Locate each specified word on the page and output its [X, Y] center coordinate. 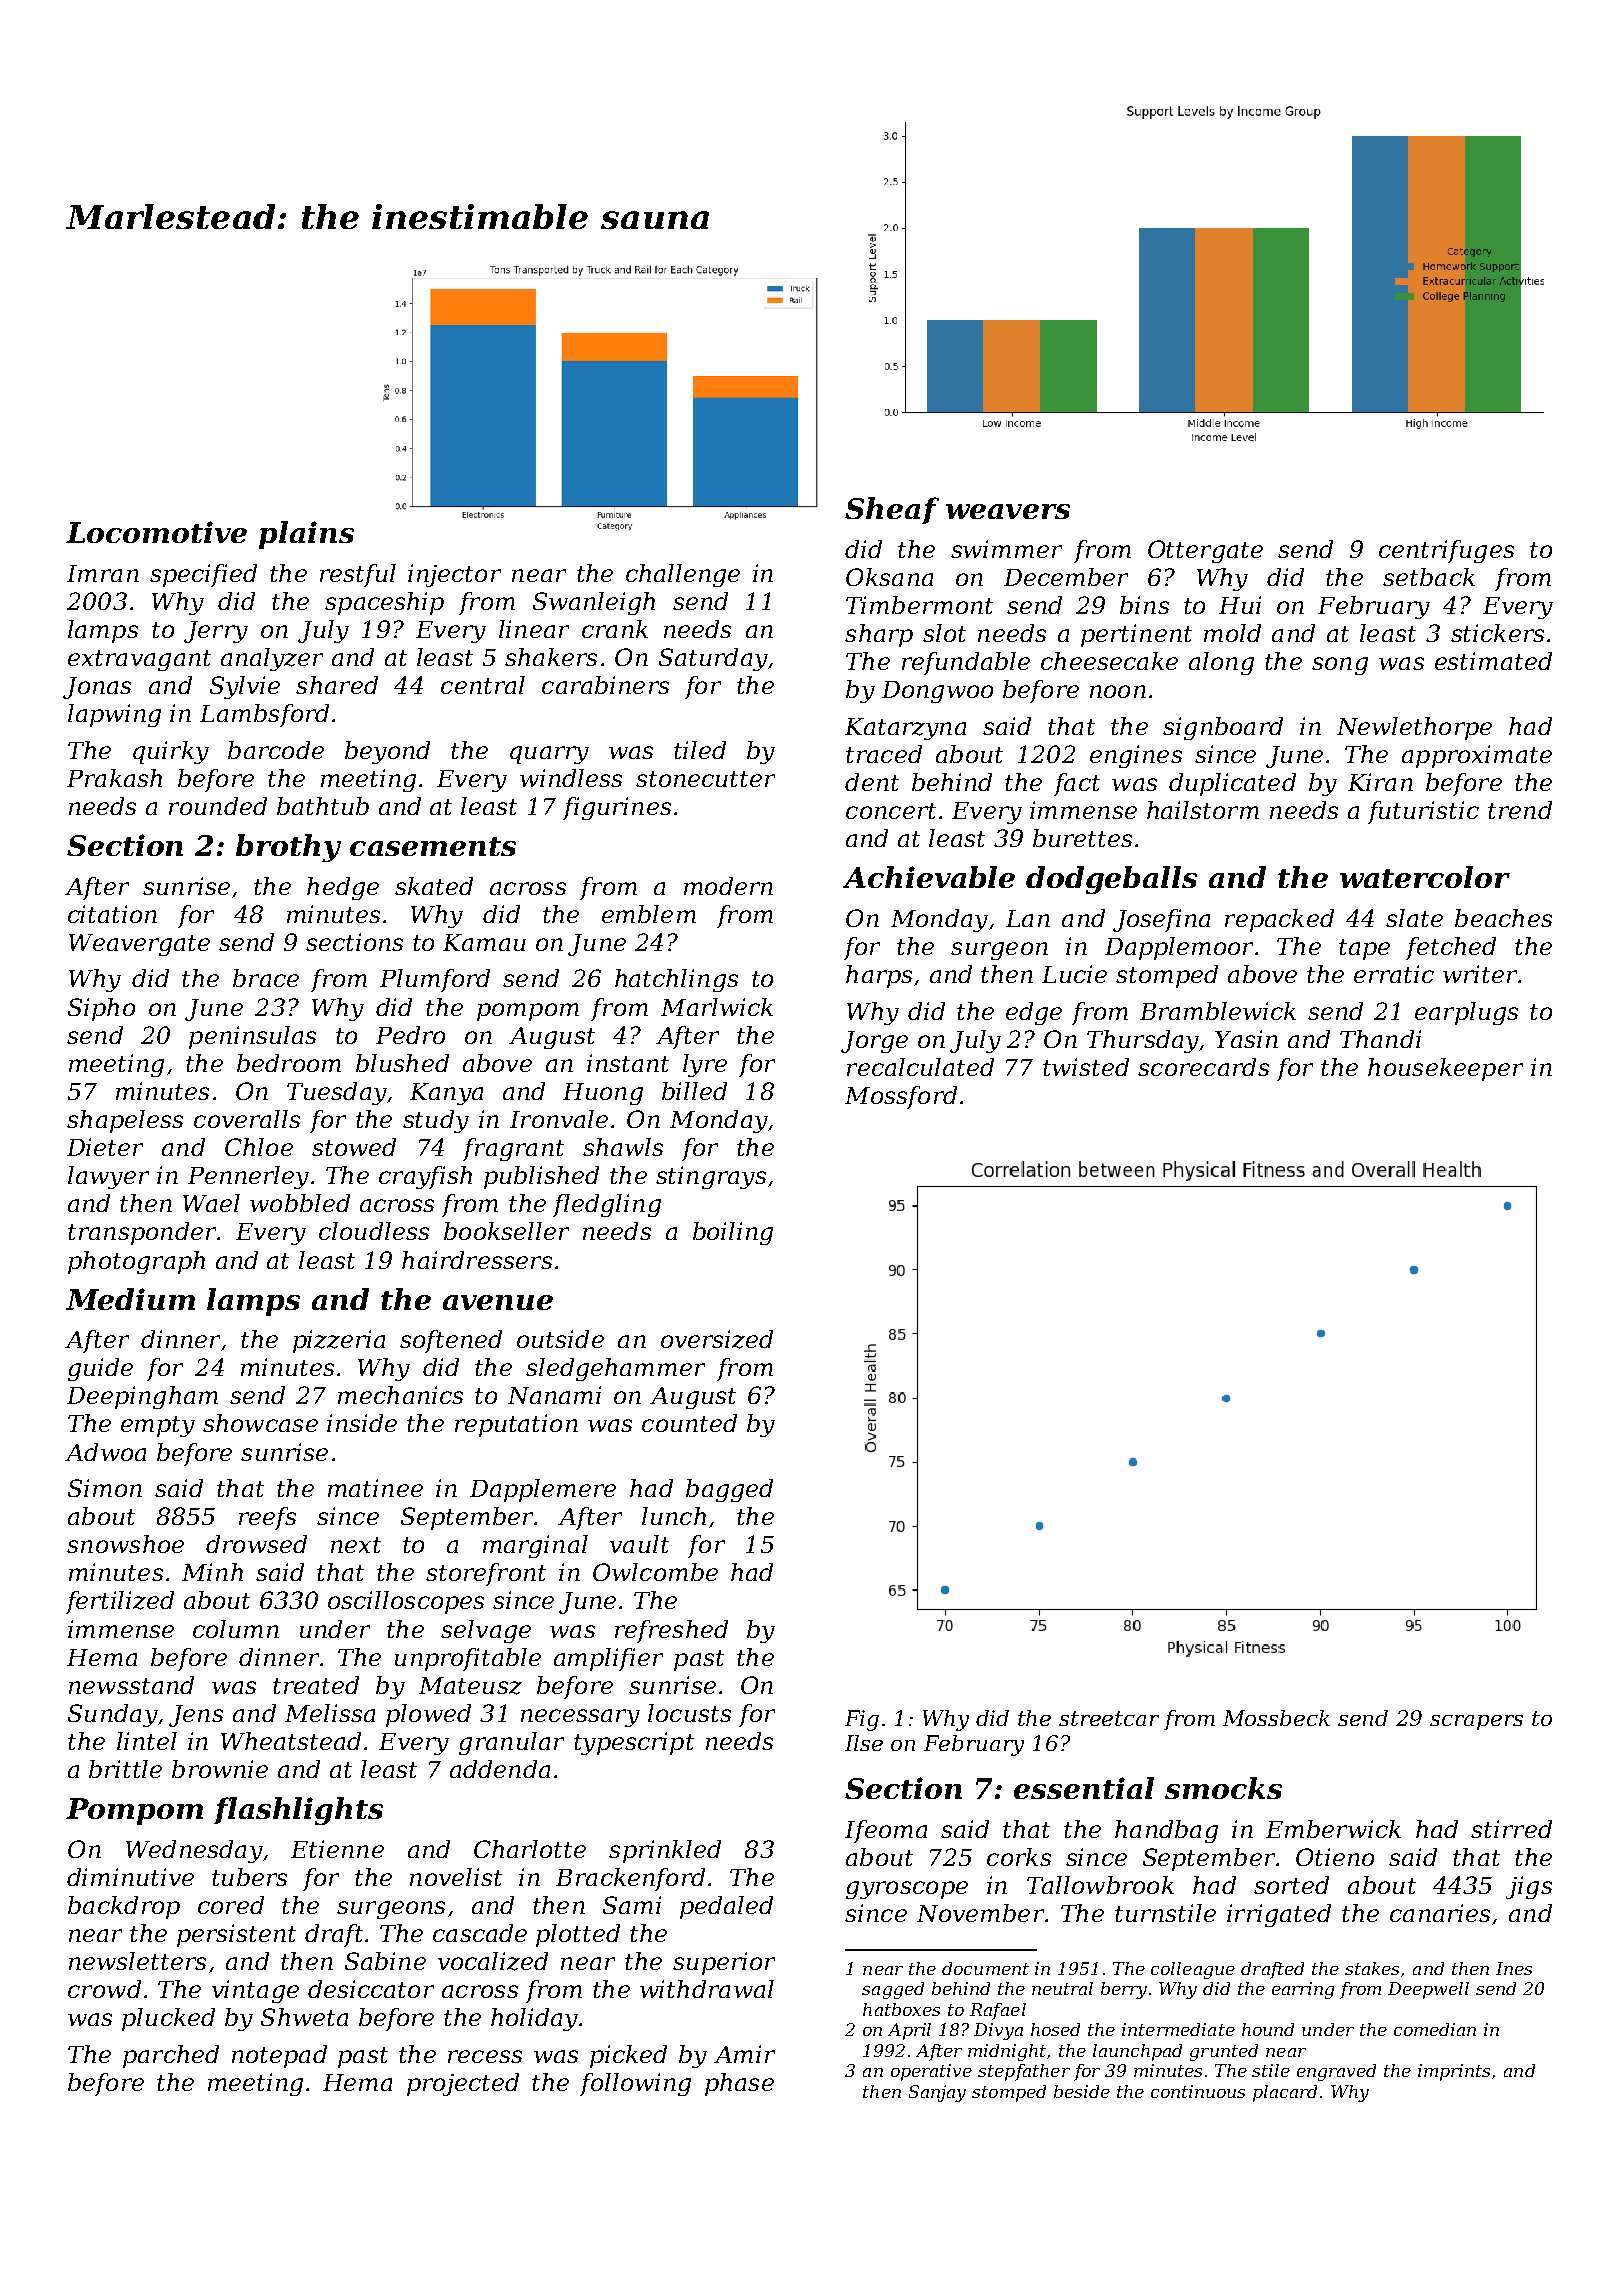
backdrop [124, 1907]
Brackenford [630, 1879]
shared [337, 685]
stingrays [711, 1177]
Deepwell [1428, 1990]
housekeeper [1445, 1069]
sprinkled [665, 1851]
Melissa [330, 1713]
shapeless [125, 1121]
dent [872, 782]
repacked [1279, 920]
